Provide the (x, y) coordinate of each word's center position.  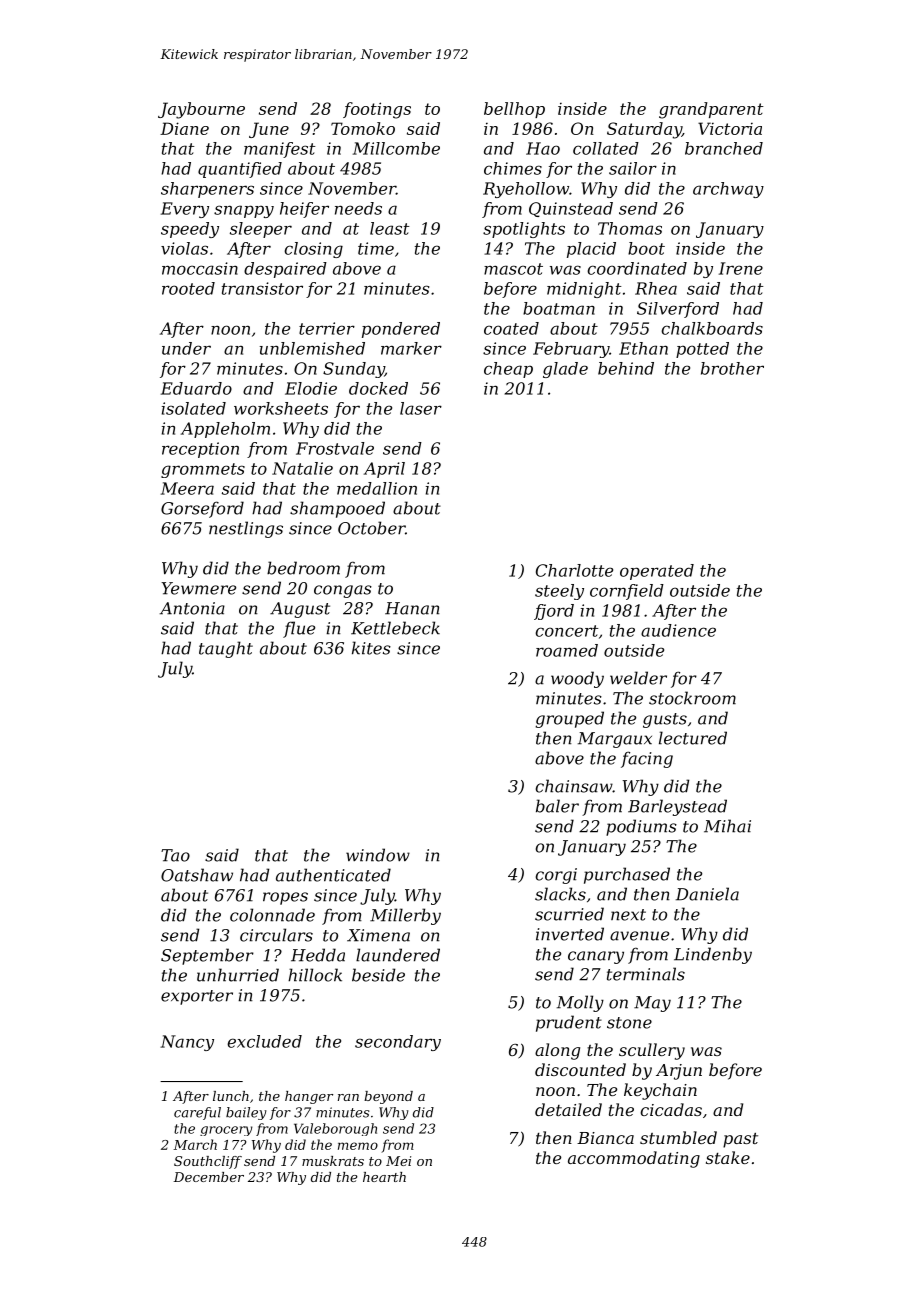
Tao (175, 855)
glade (565, 370)
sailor (633, 168)
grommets (203, 470)
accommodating (634, 1159)
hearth (384, 1177)
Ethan (643, 348)
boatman (559, 308)
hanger (309, 1097)
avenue (639, 936)
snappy (244, 211)
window (378, 855)
